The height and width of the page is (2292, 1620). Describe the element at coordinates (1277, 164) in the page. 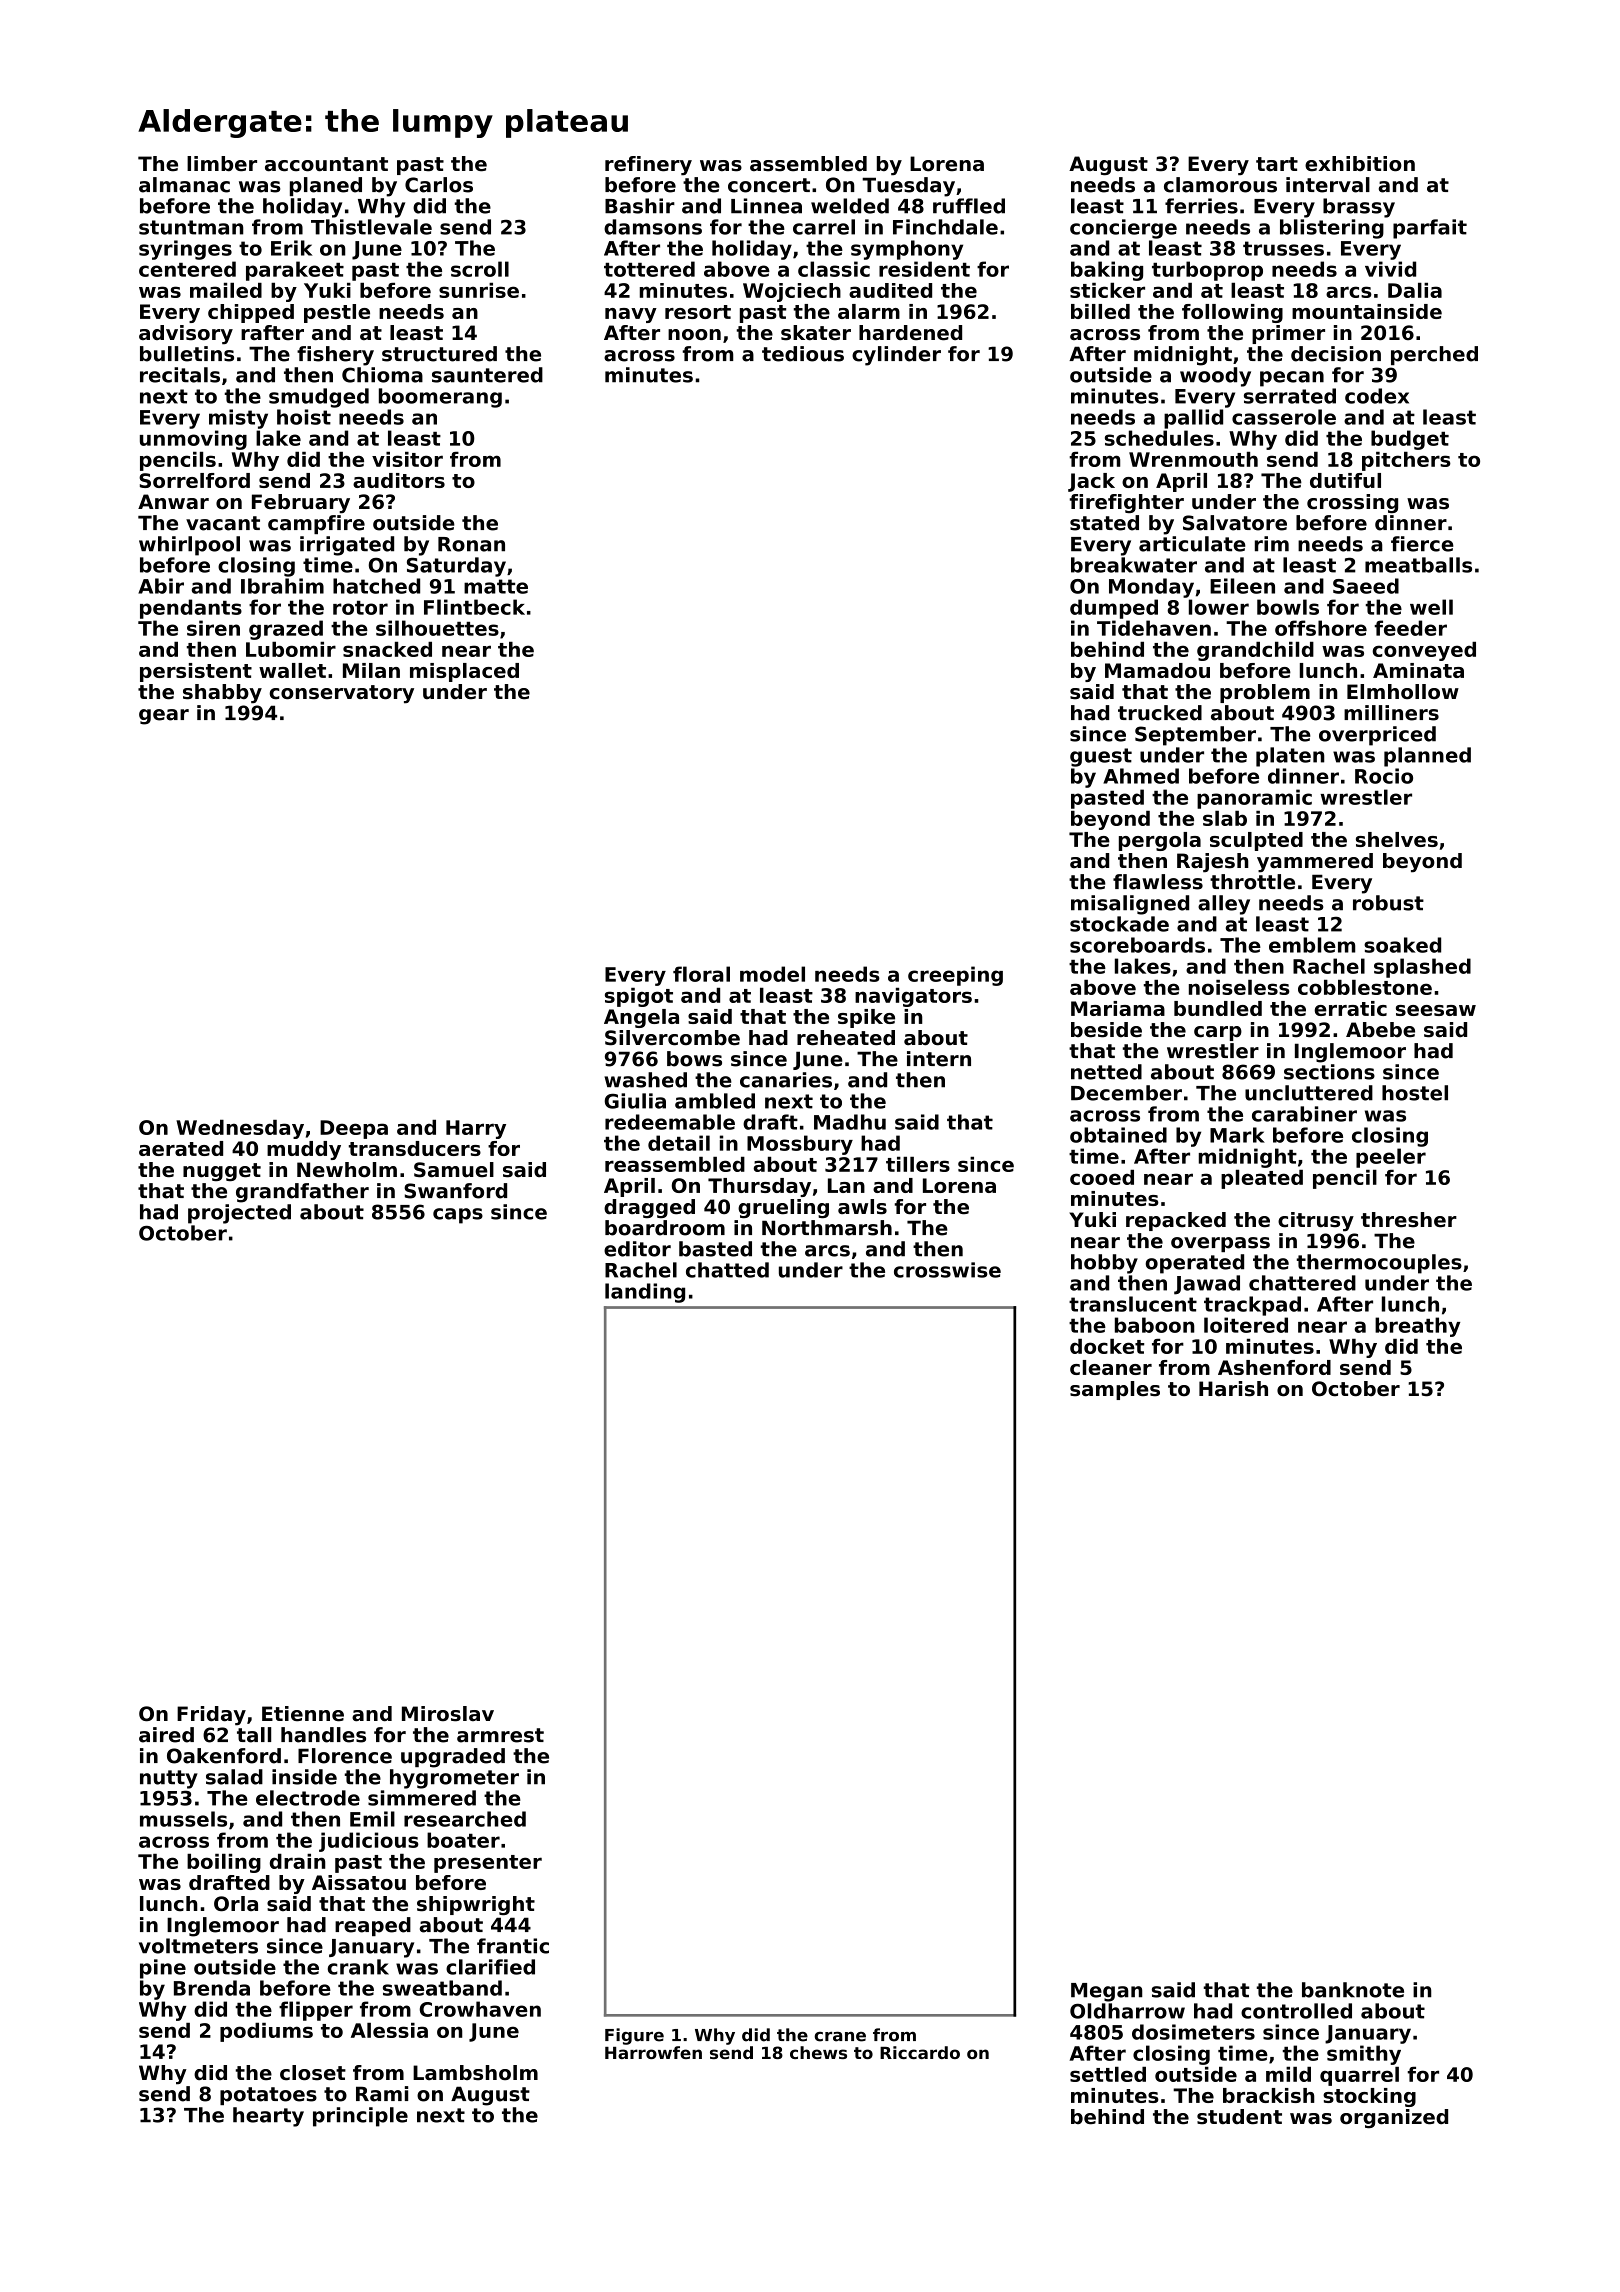

I see `tart` at that location.
